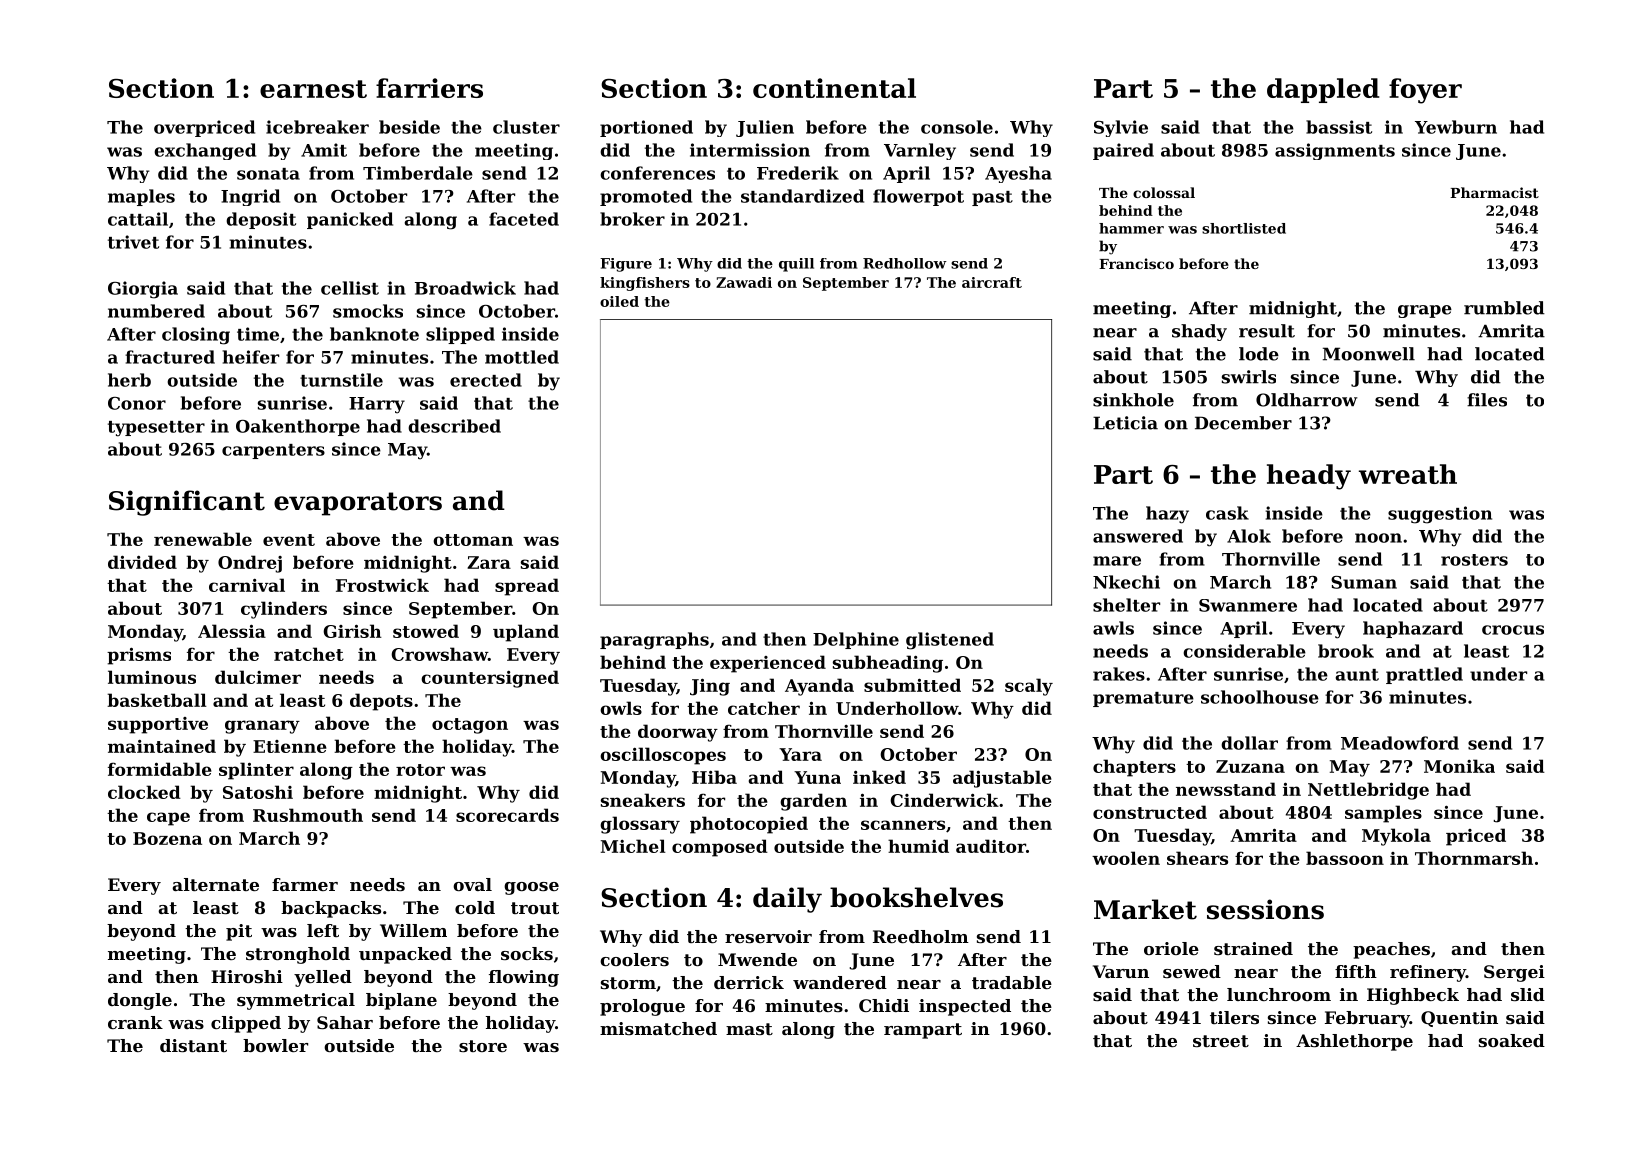 The image size is (1652, 1168). I want to click on dappled, so click(1323, 90).
